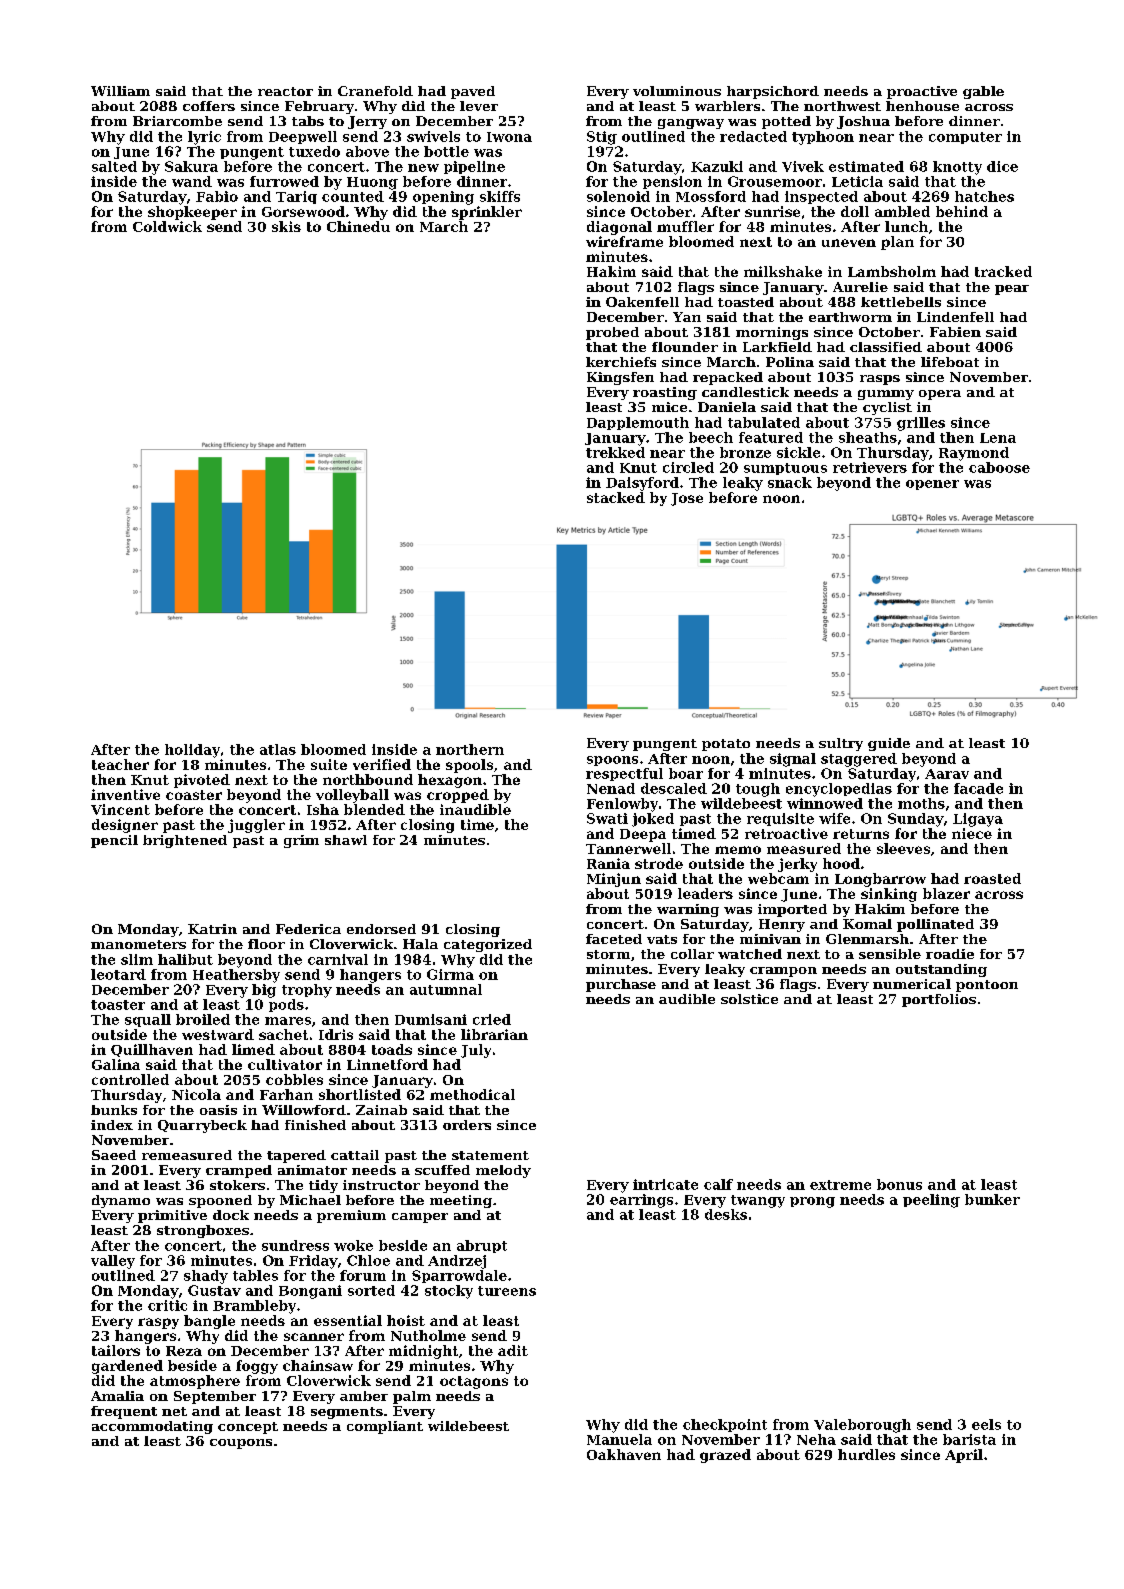 The image size is (1124, 1589). I want to click on salted, so click(114, 166).
